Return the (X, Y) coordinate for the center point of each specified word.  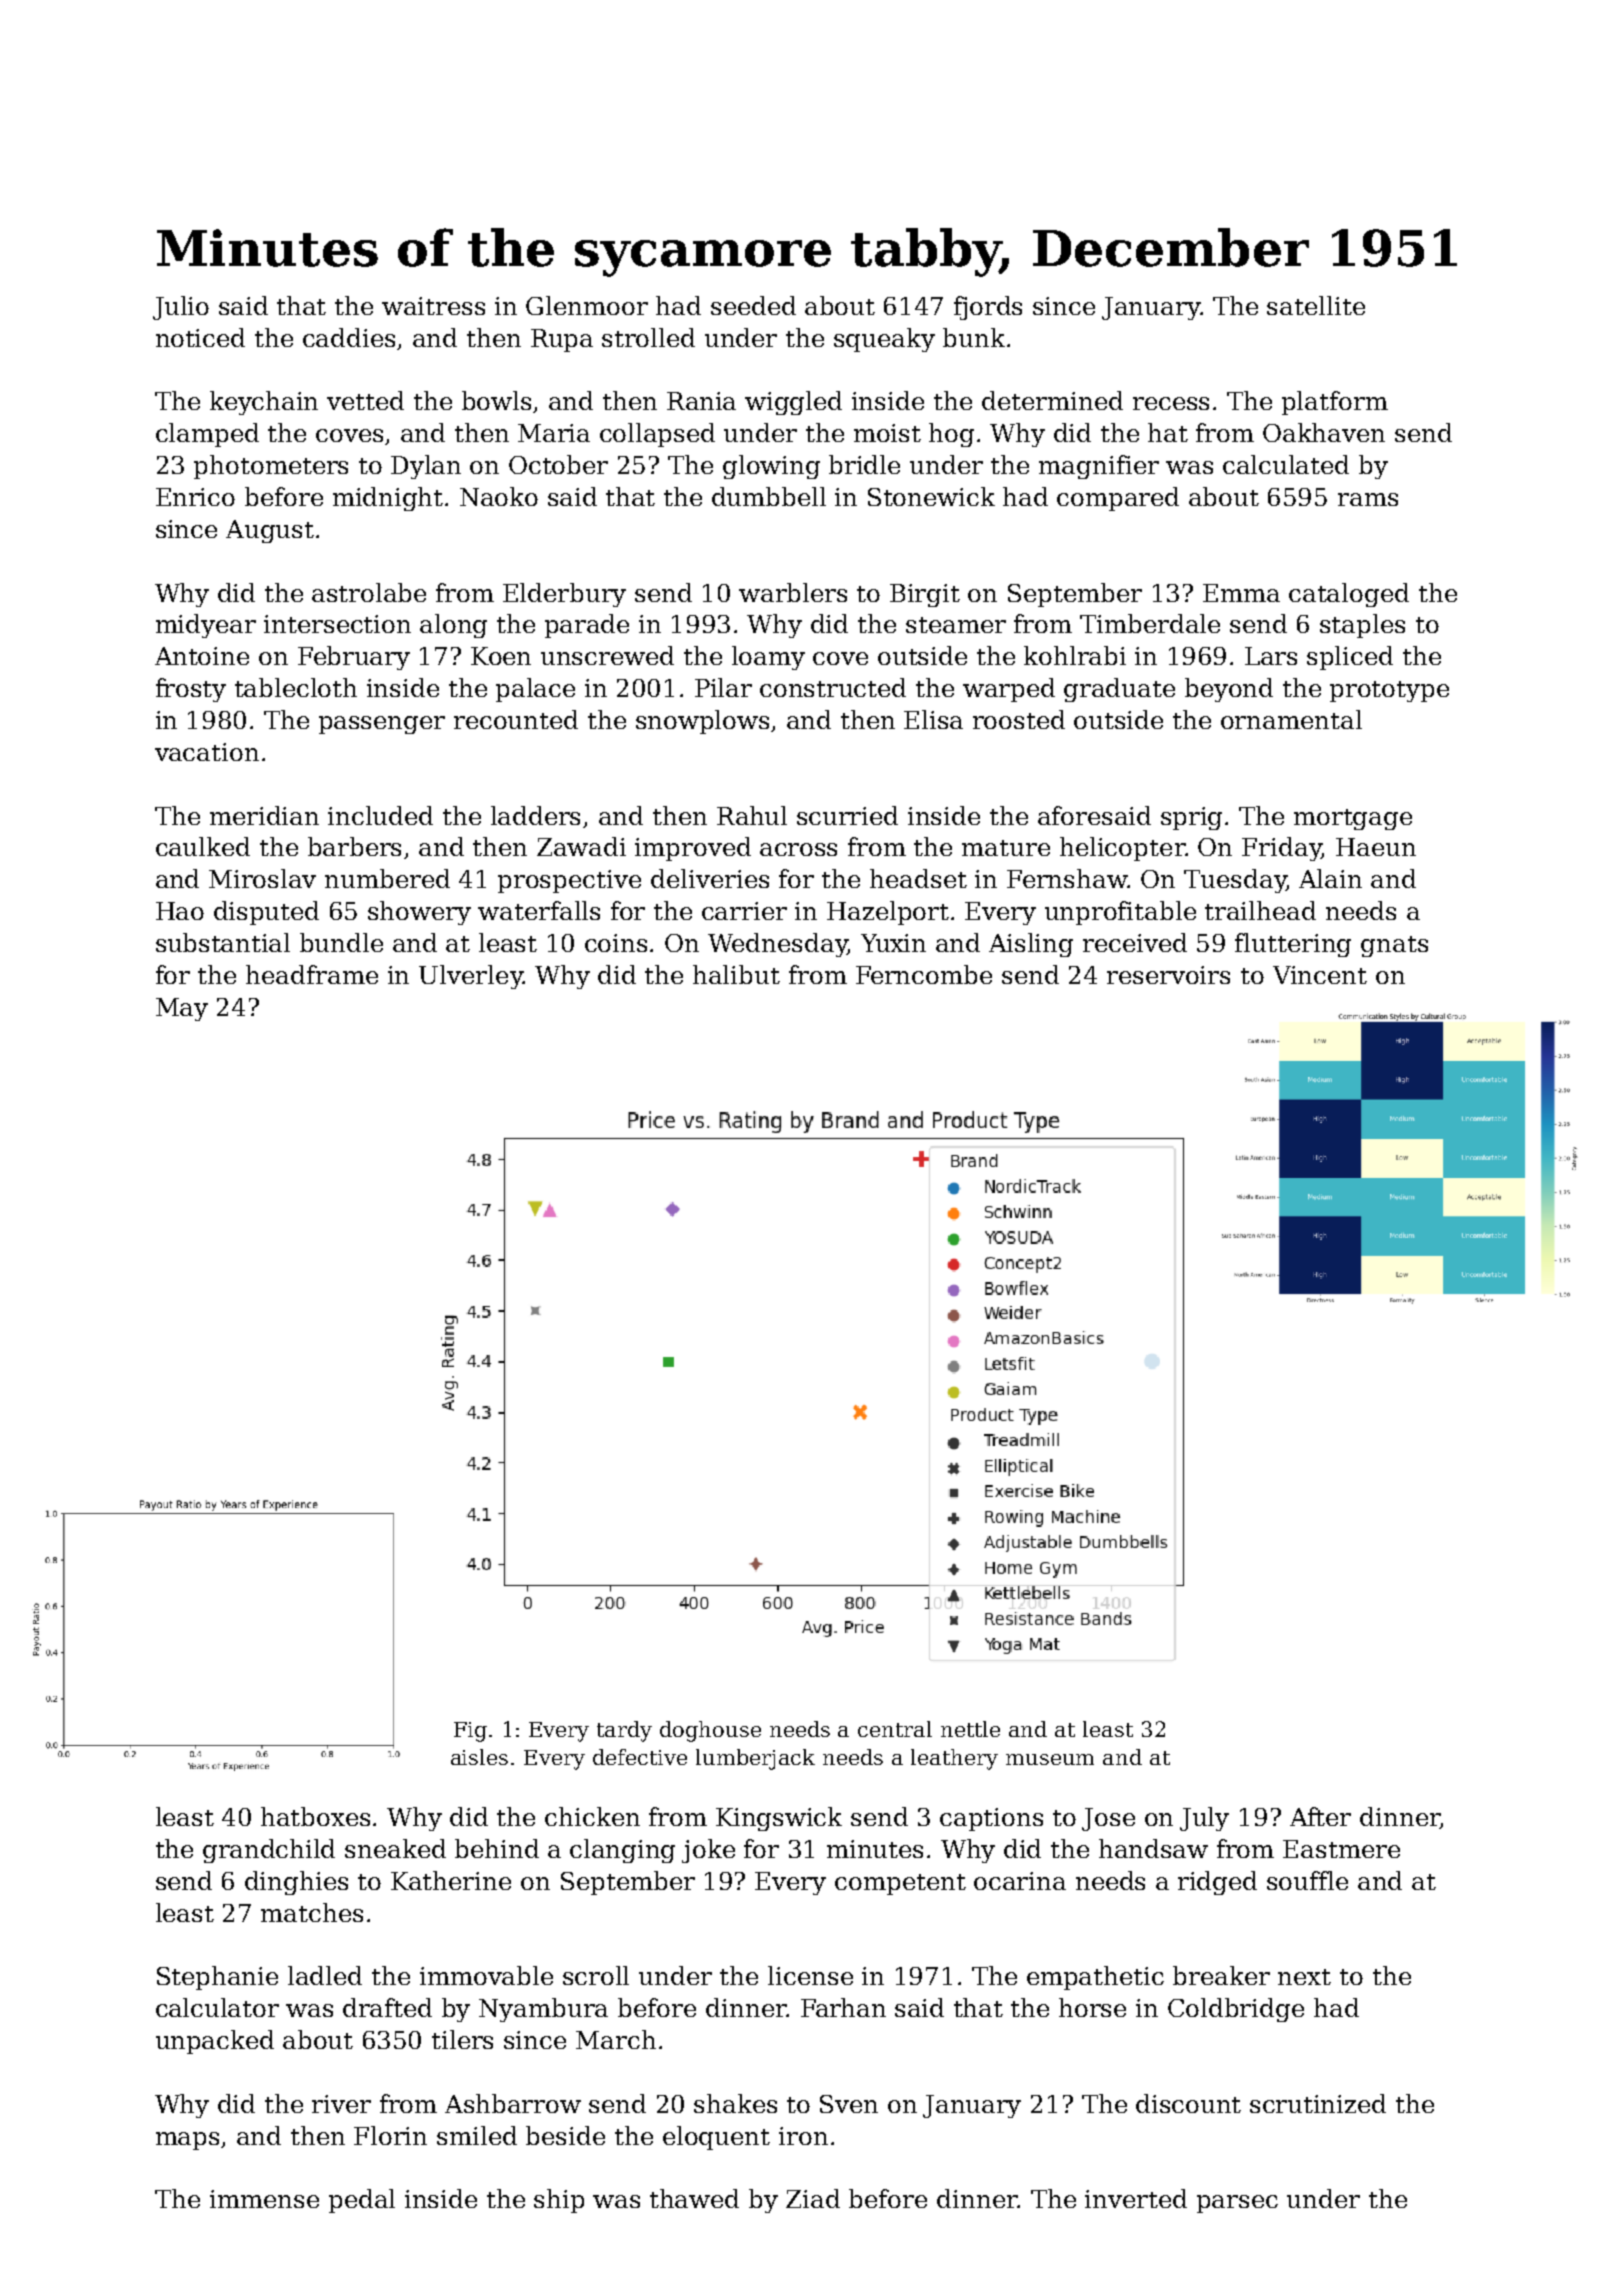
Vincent (1320, 975)
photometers (271, 467)
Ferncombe (924, 974)
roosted (1019, 719)
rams (1368, 499)
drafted (387, 2007)
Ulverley (471, 977)
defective (640, 1757)
